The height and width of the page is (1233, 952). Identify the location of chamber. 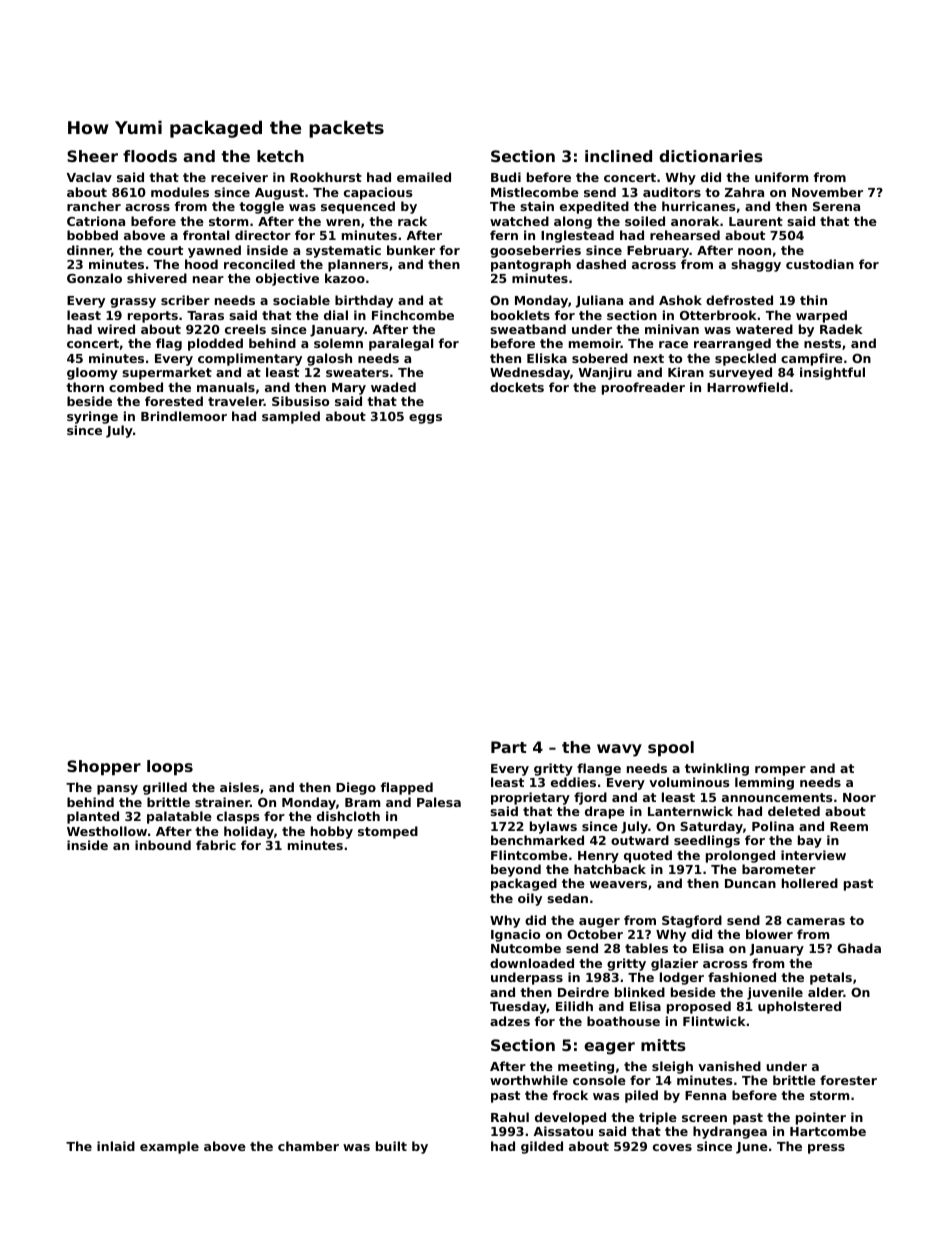
(308, 1146).
